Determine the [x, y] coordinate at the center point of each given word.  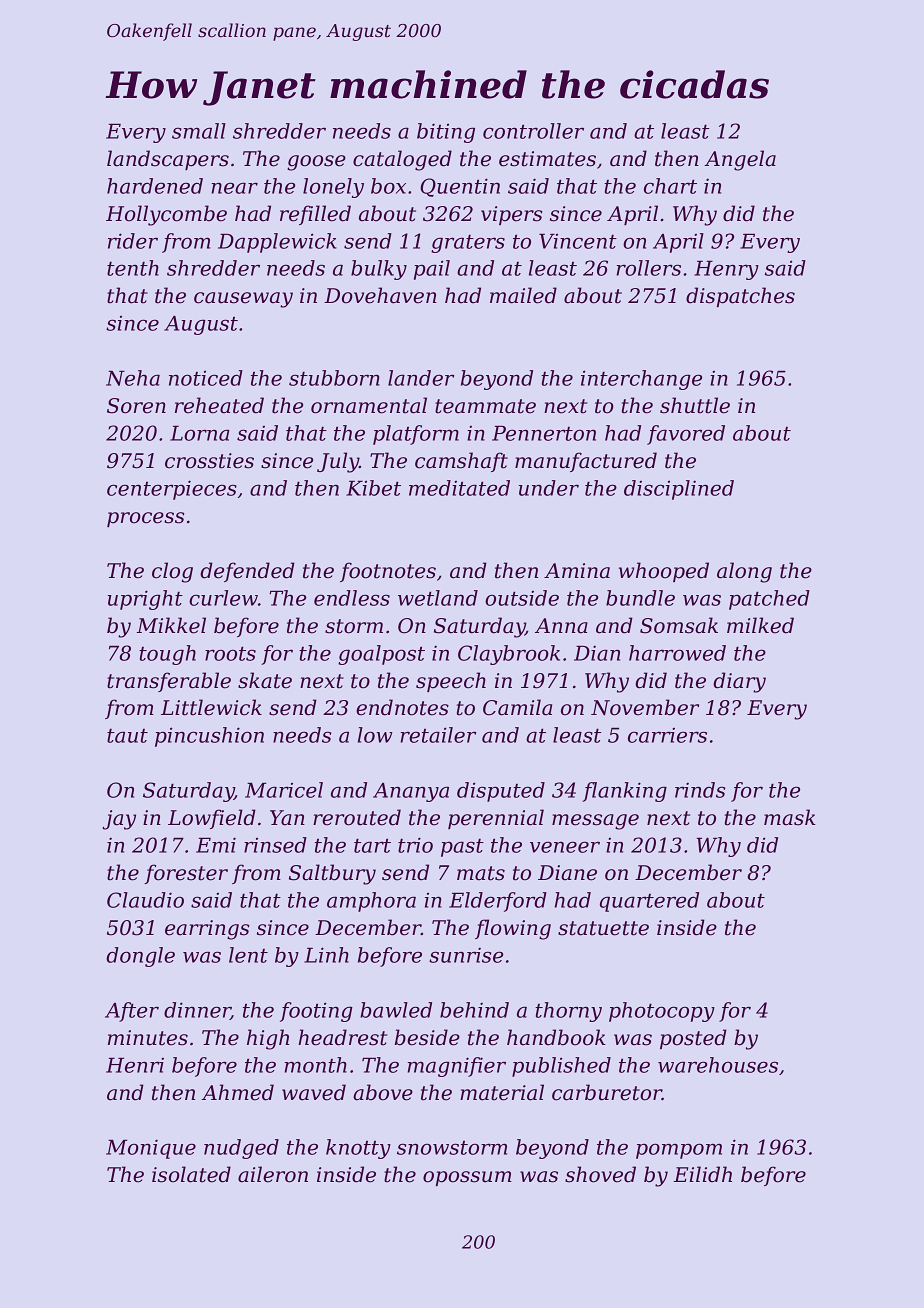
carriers [667, 735]
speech [451, 682]
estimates [547, 159]
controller [533, 131]
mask [790, 817]
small [199, 131]
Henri [135, 1065]
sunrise [466, 955]
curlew [223, 598]
